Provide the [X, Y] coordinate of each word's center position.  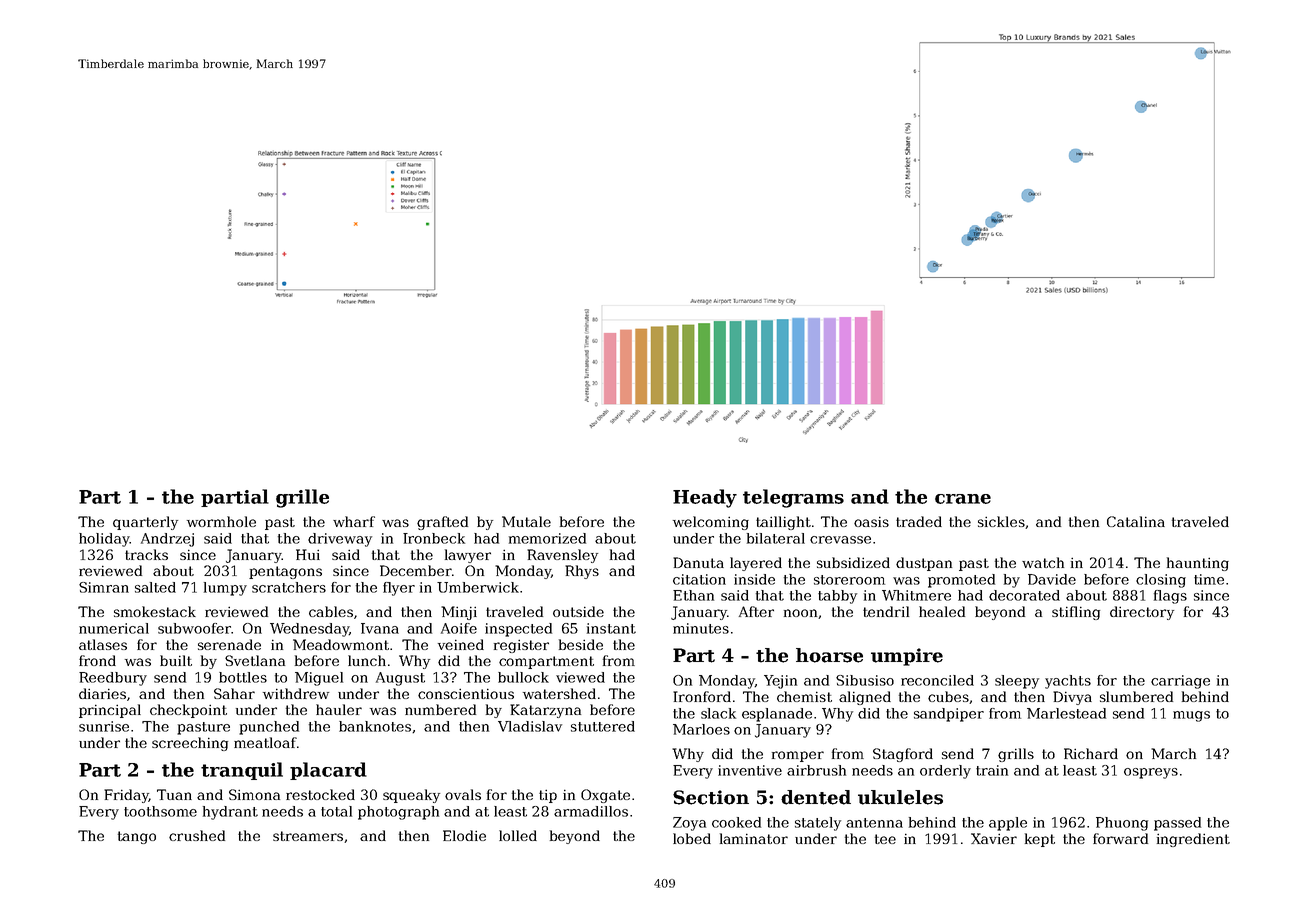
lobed [692, 838]
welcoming [711, 523]
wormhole [221, 521]
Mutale [526, 521]
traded [919, 521]
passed [1177, 824]
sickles [1001, 521]
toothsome [160, 811]
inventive [750, 770]
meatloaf [265, 742]
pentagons [285, 572]
